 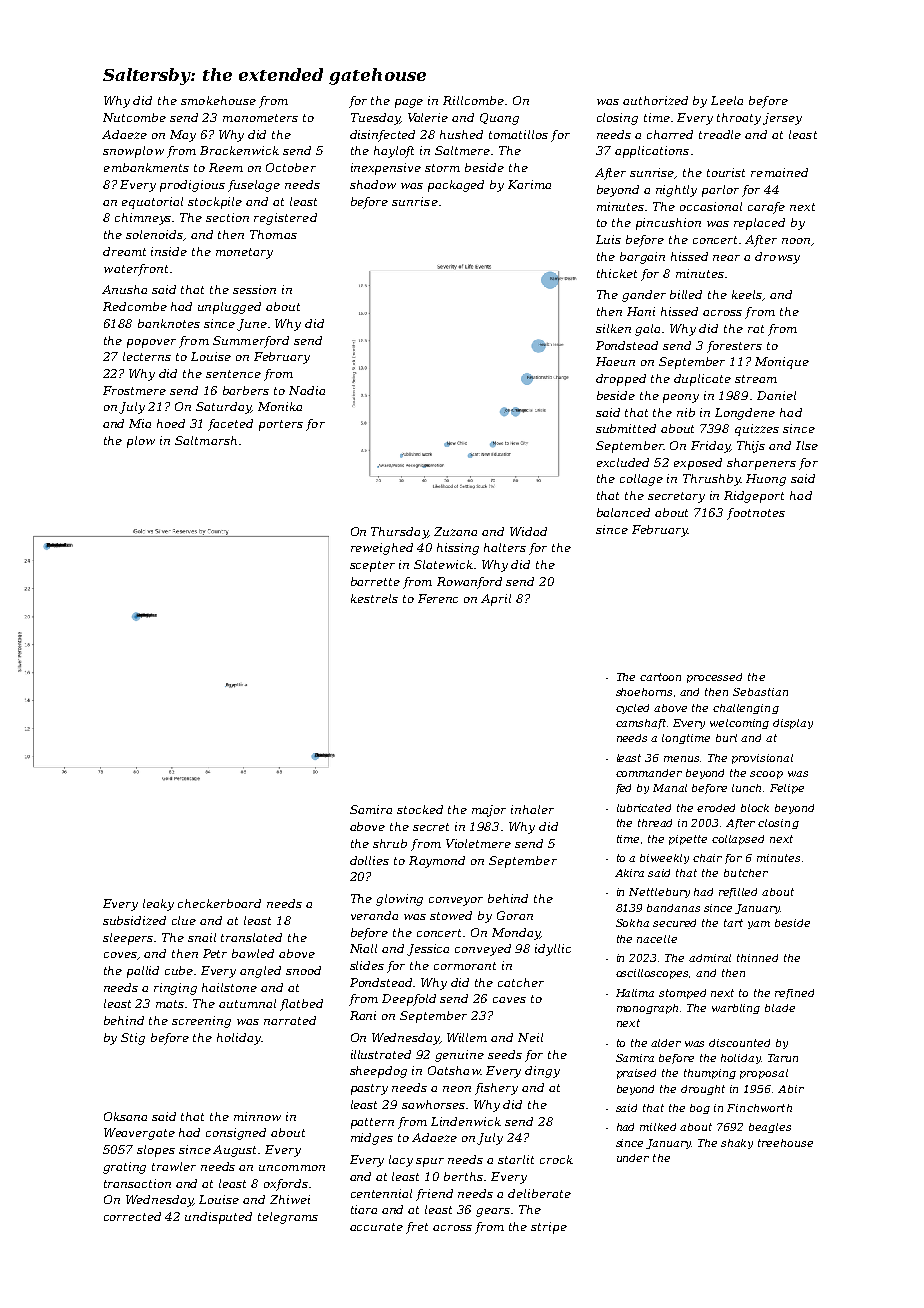 I want to click on excluded, so click(x=623, y=462).
